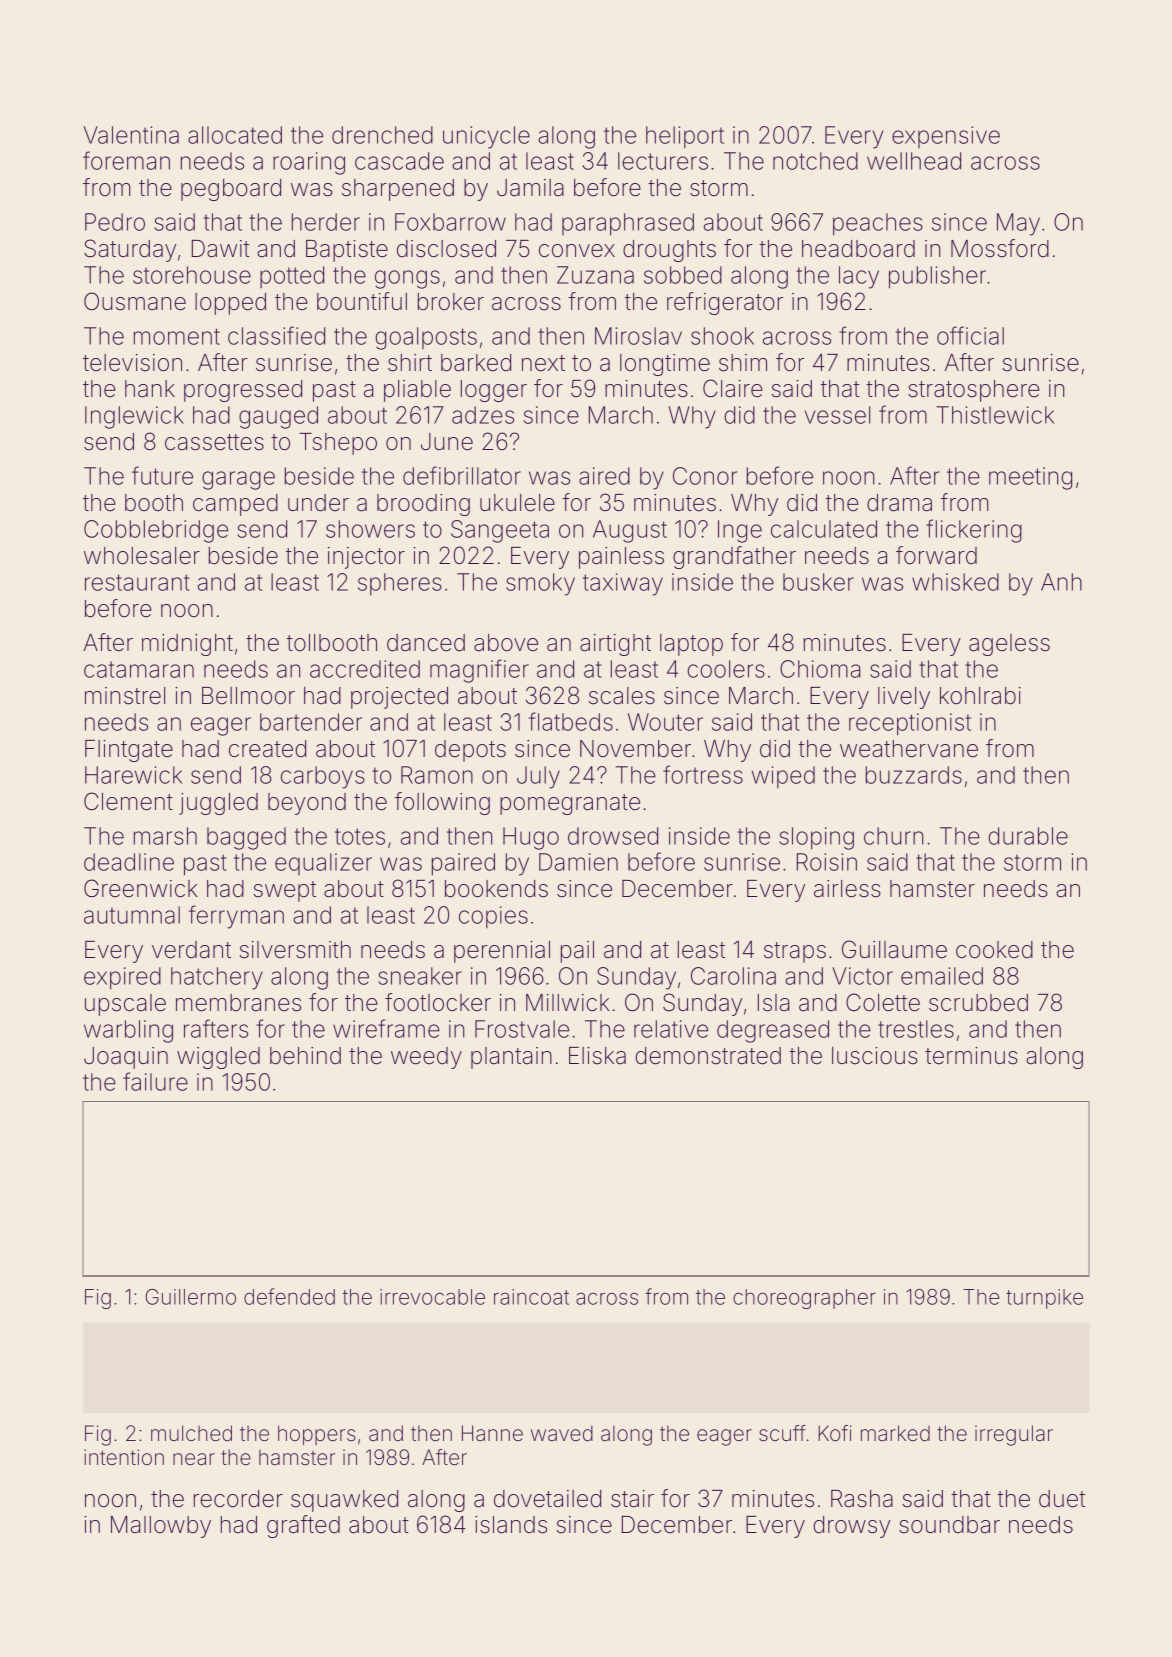 The width and height of the screenshot is (1172, 1657). I want to click on irrevocable, so click(432, 1297).
